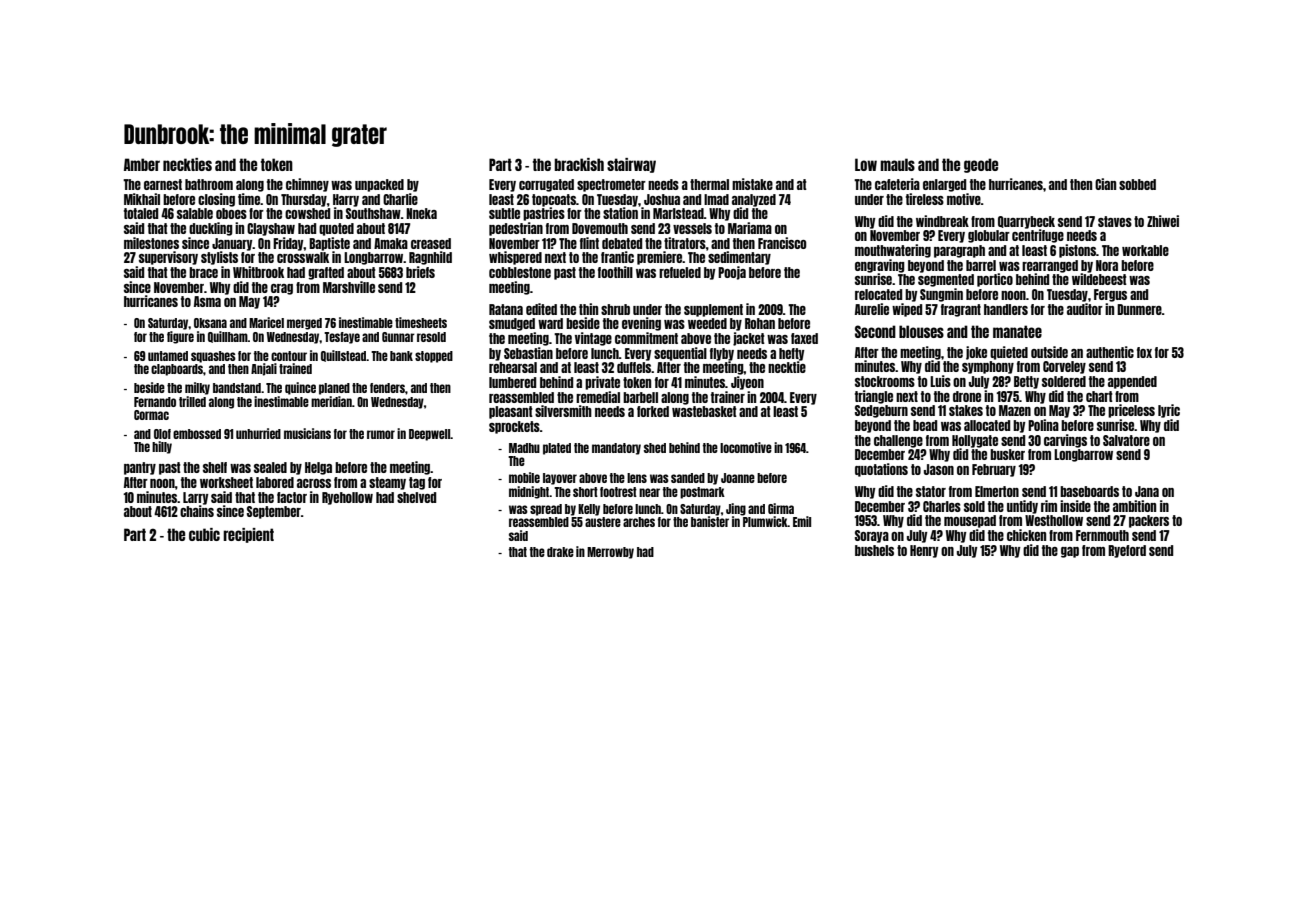 This screenshot has height=924, width=1308. What do you see at coordinates (207, 301) in the screenshot?
I see `Asma` at bounding box center [207, 301].
